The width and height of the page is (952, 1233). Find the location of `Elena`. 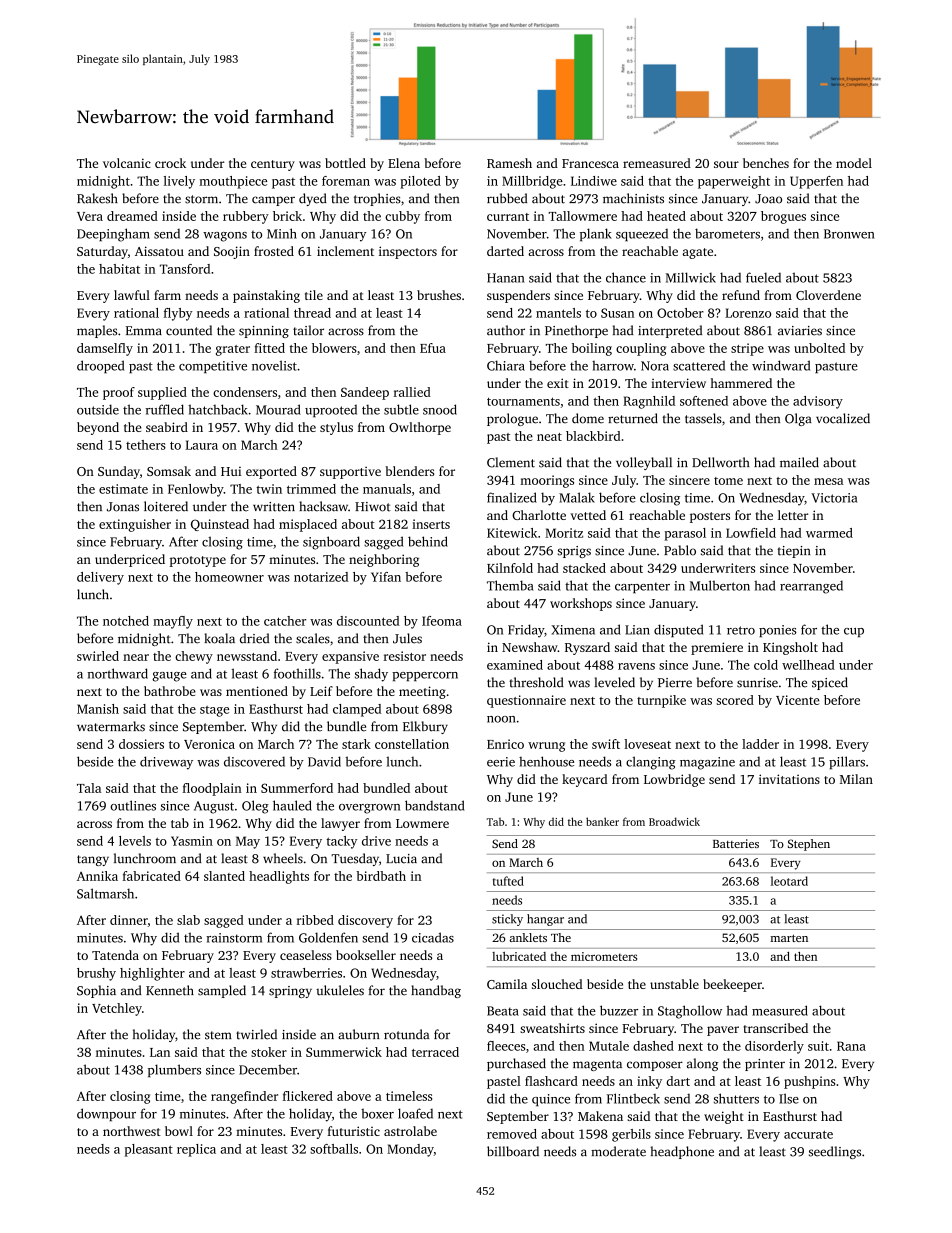

Elena is located at coordinates (404, 163).
